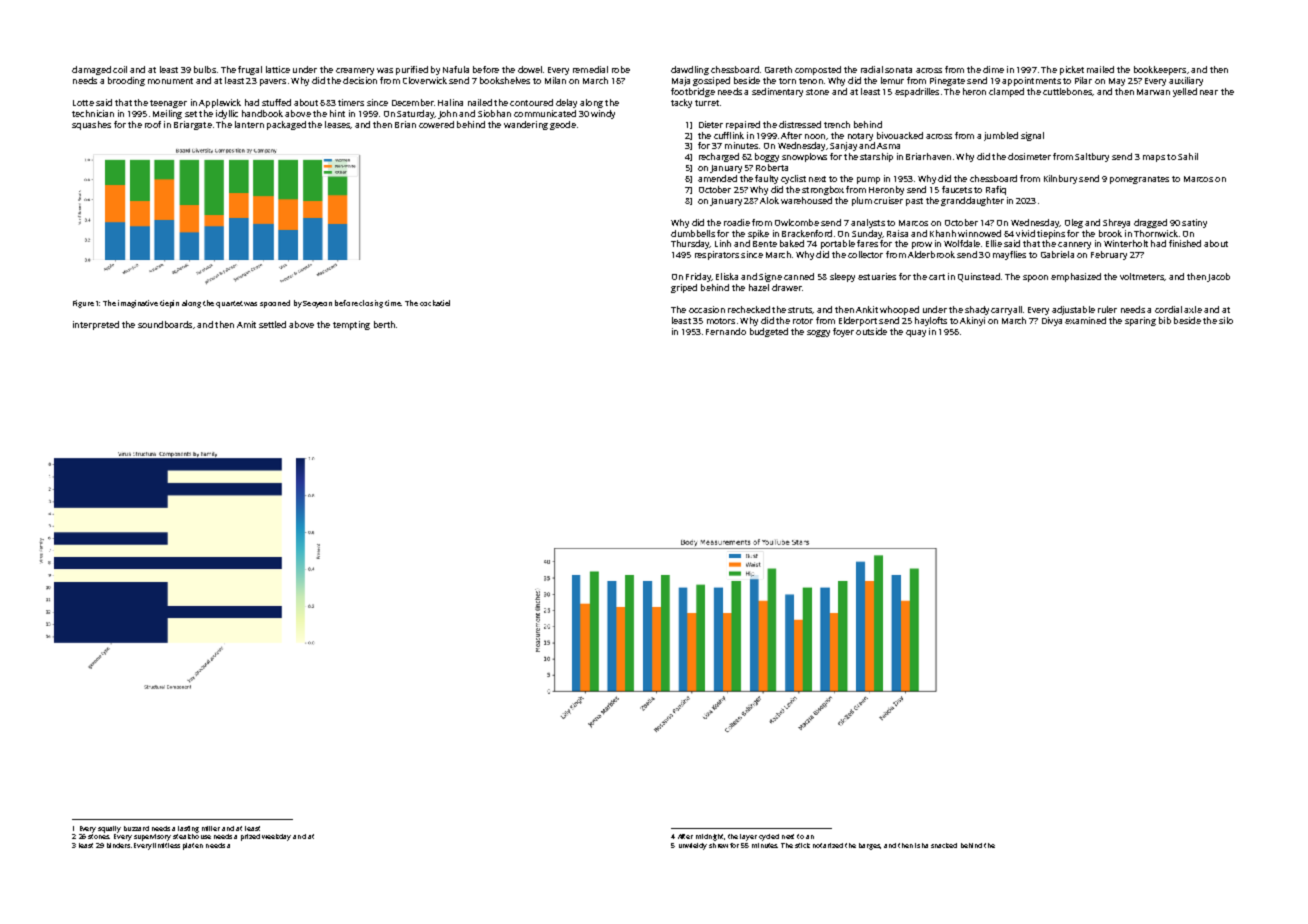  Describe the element at coordinates (898, 70) in the document. I see `sonata` at that location.
